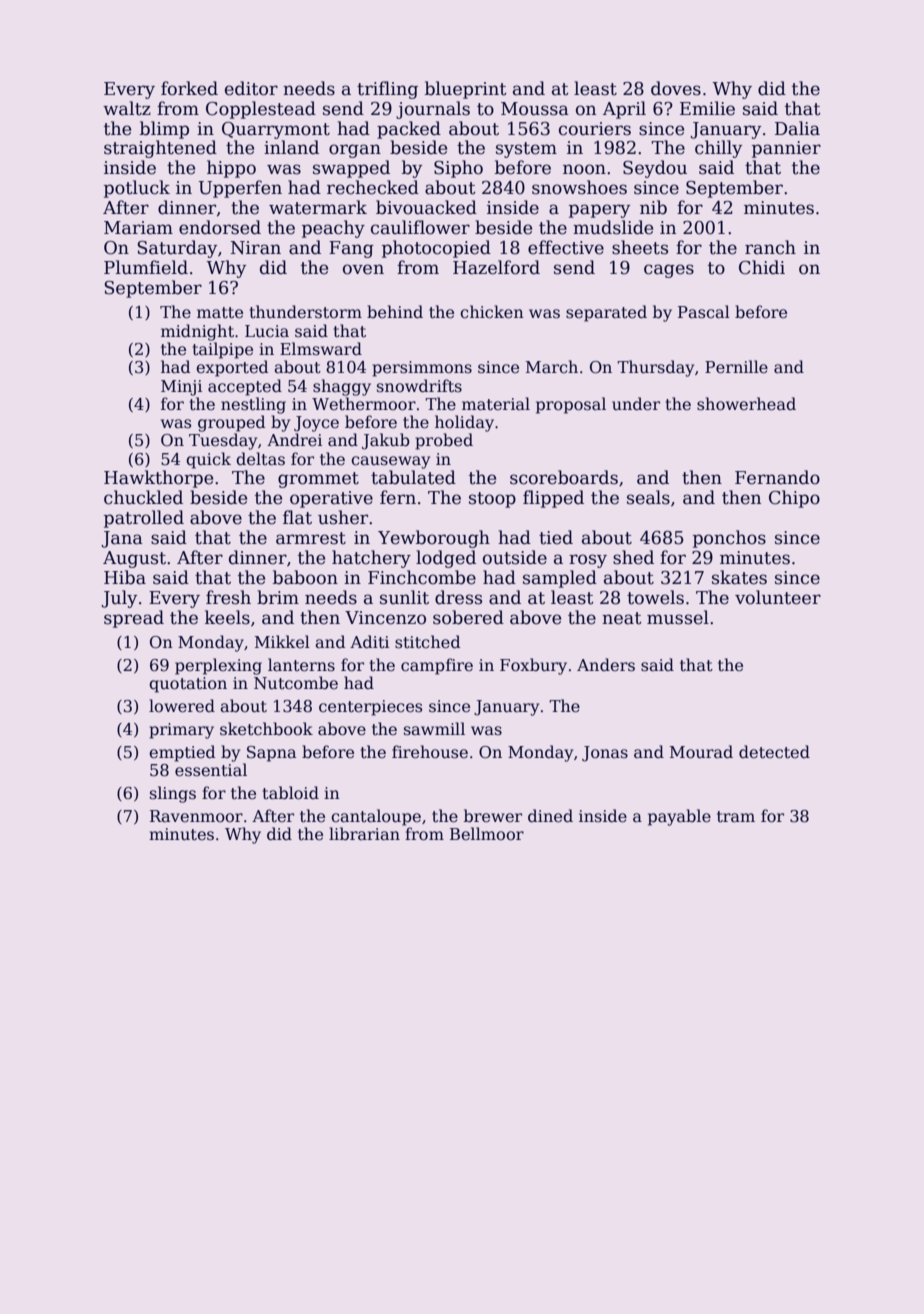  Describe the element at coordinates (736, 367) in the screenshot. I see `Pernille` at that location.
